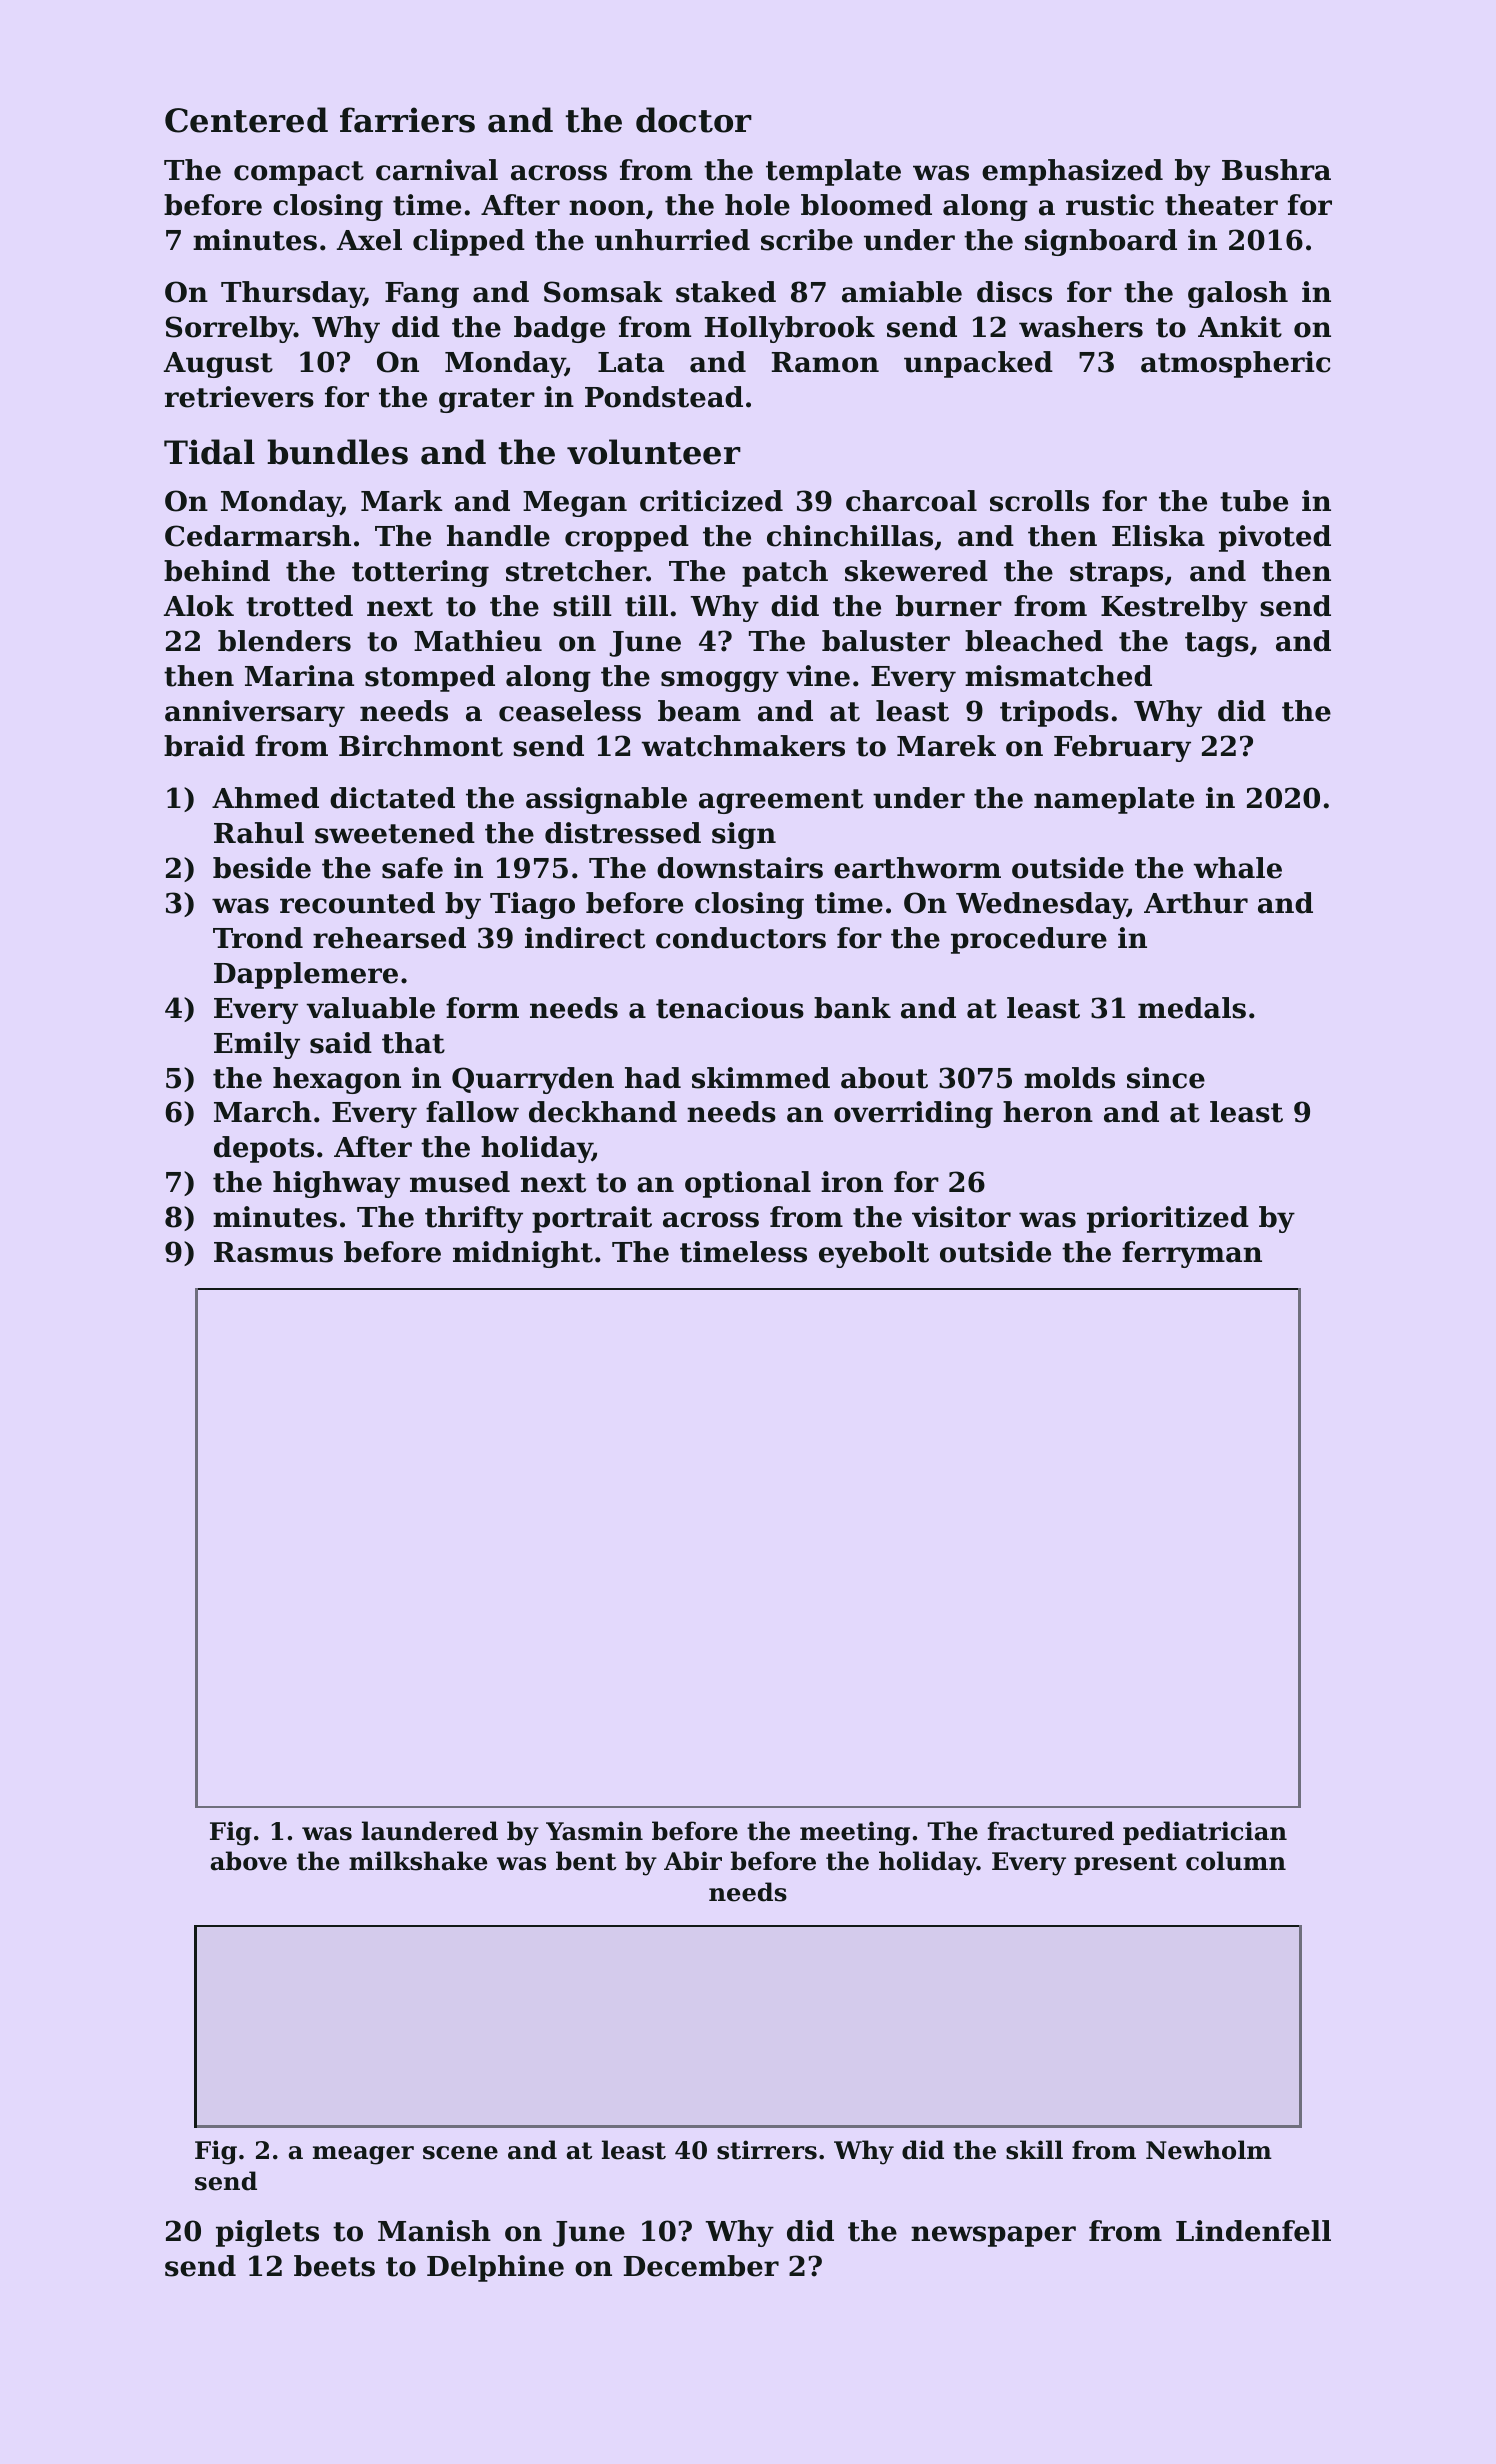  Describe the element at coordinates (1034, 641) in the document. I see `bleached` at that location.
